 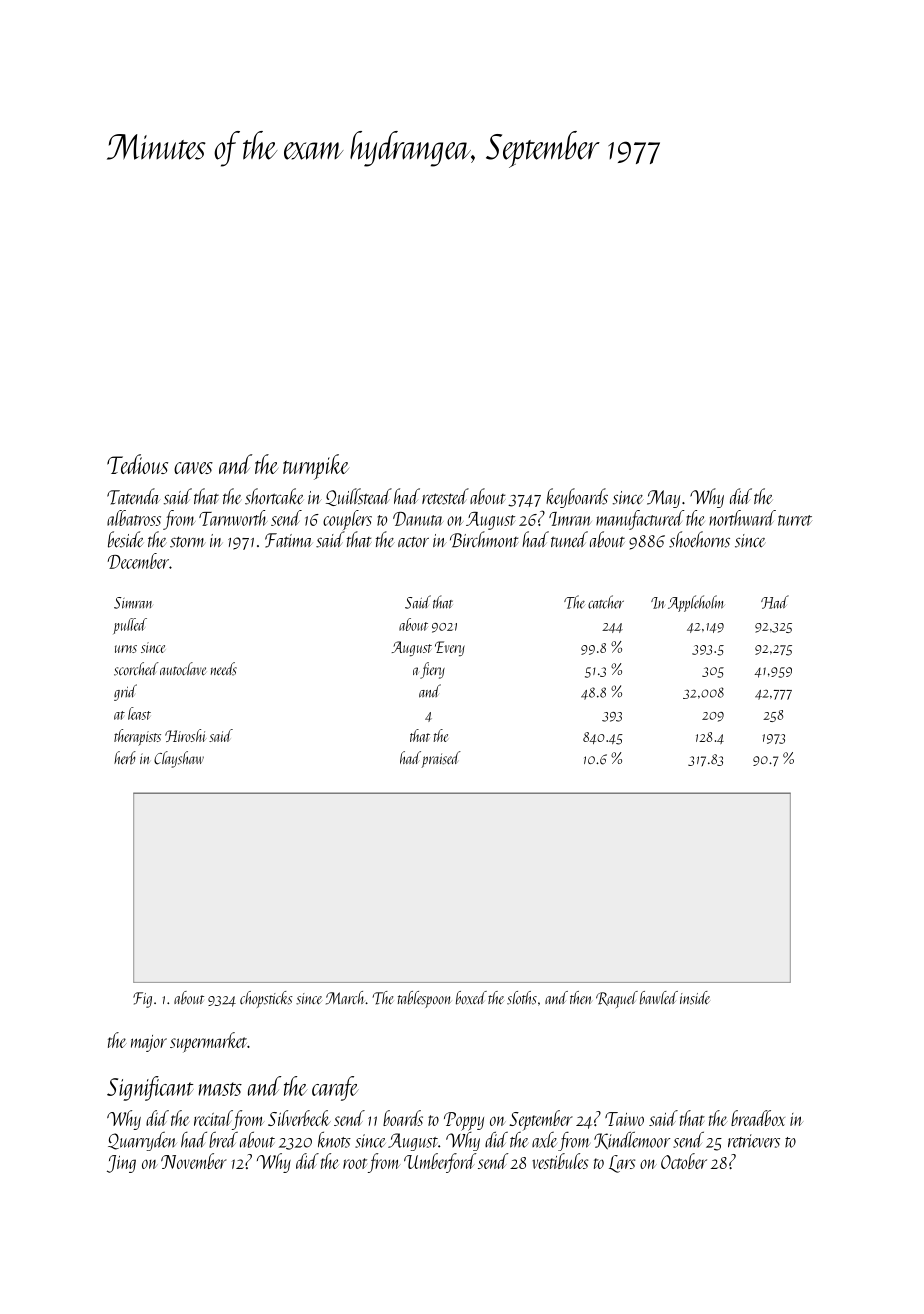 I want to click on Significant, so click(x=150, y=1088).
